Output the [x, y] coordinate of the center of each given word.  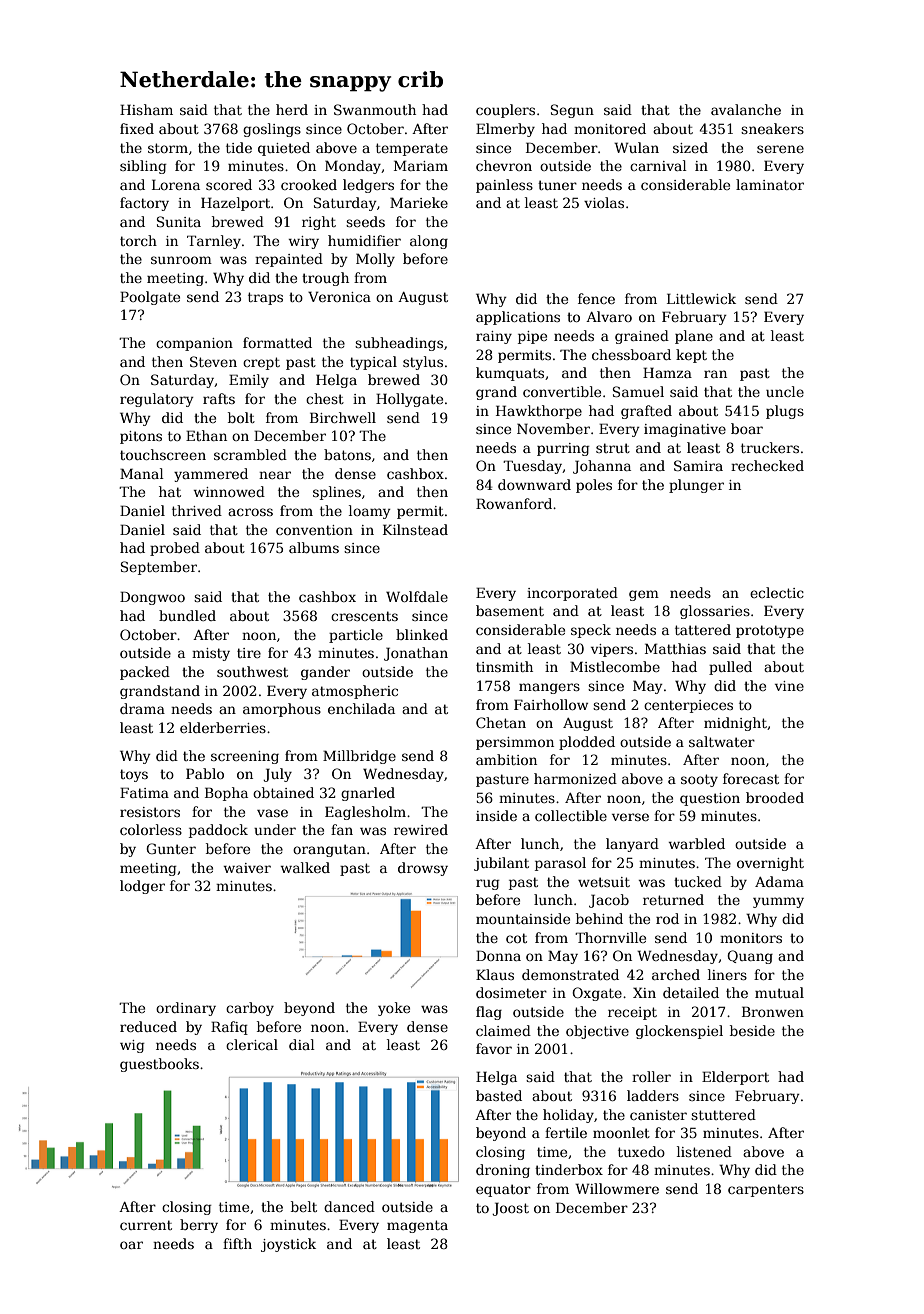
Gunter [171, 848]
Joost [510, 1209]
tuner [557, 185]
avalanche [746, 109]
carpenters [766, 1190]
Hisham [146, 109]
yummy [778, 902]
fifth [237, 1243]
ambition [506, 759]
